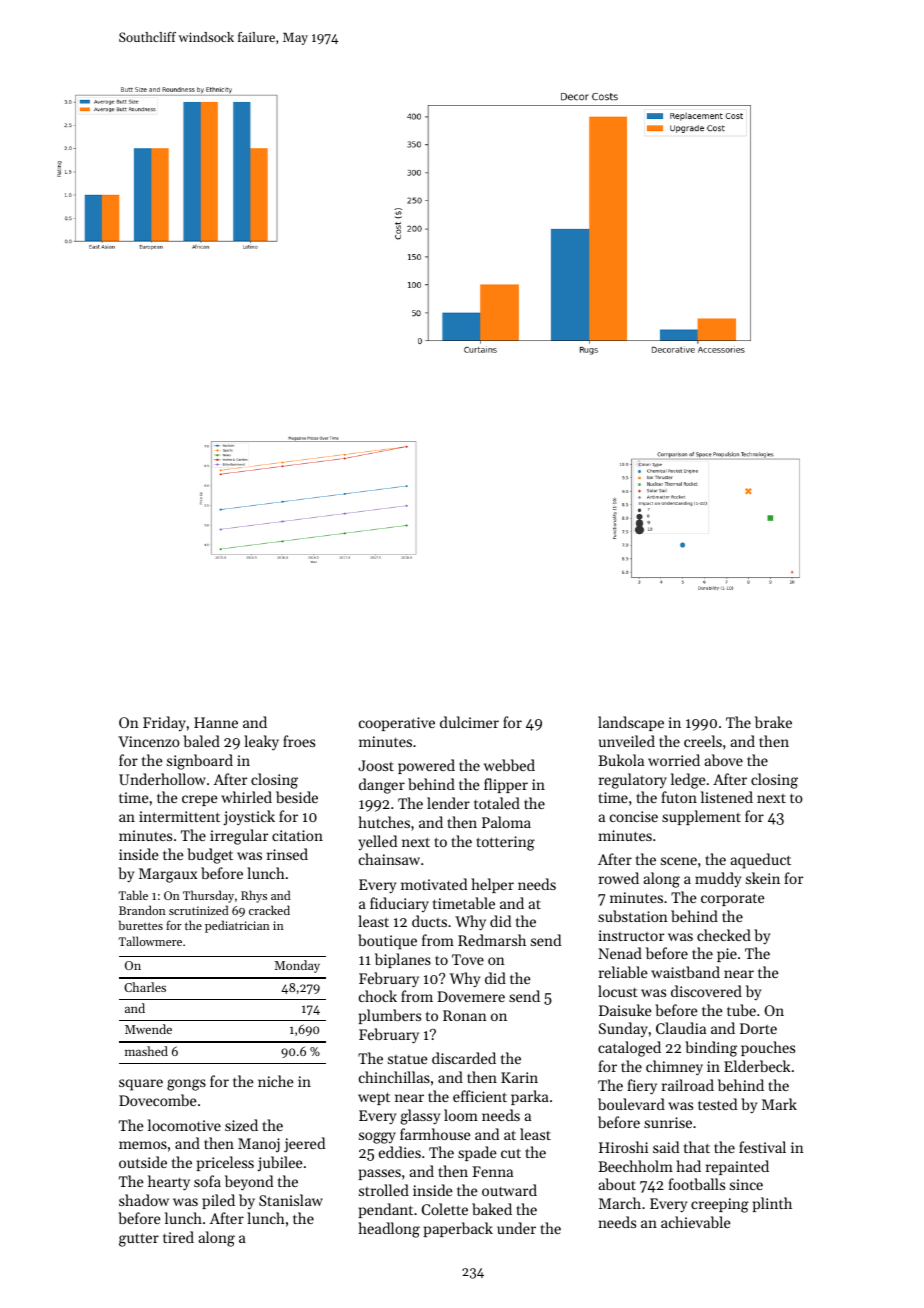 Image resolution: width=924 pixels, height=1308 pixels. What do you see at coordinates (141, 925) in the image?
I see `burettes` at bounding box center [141, 925].
